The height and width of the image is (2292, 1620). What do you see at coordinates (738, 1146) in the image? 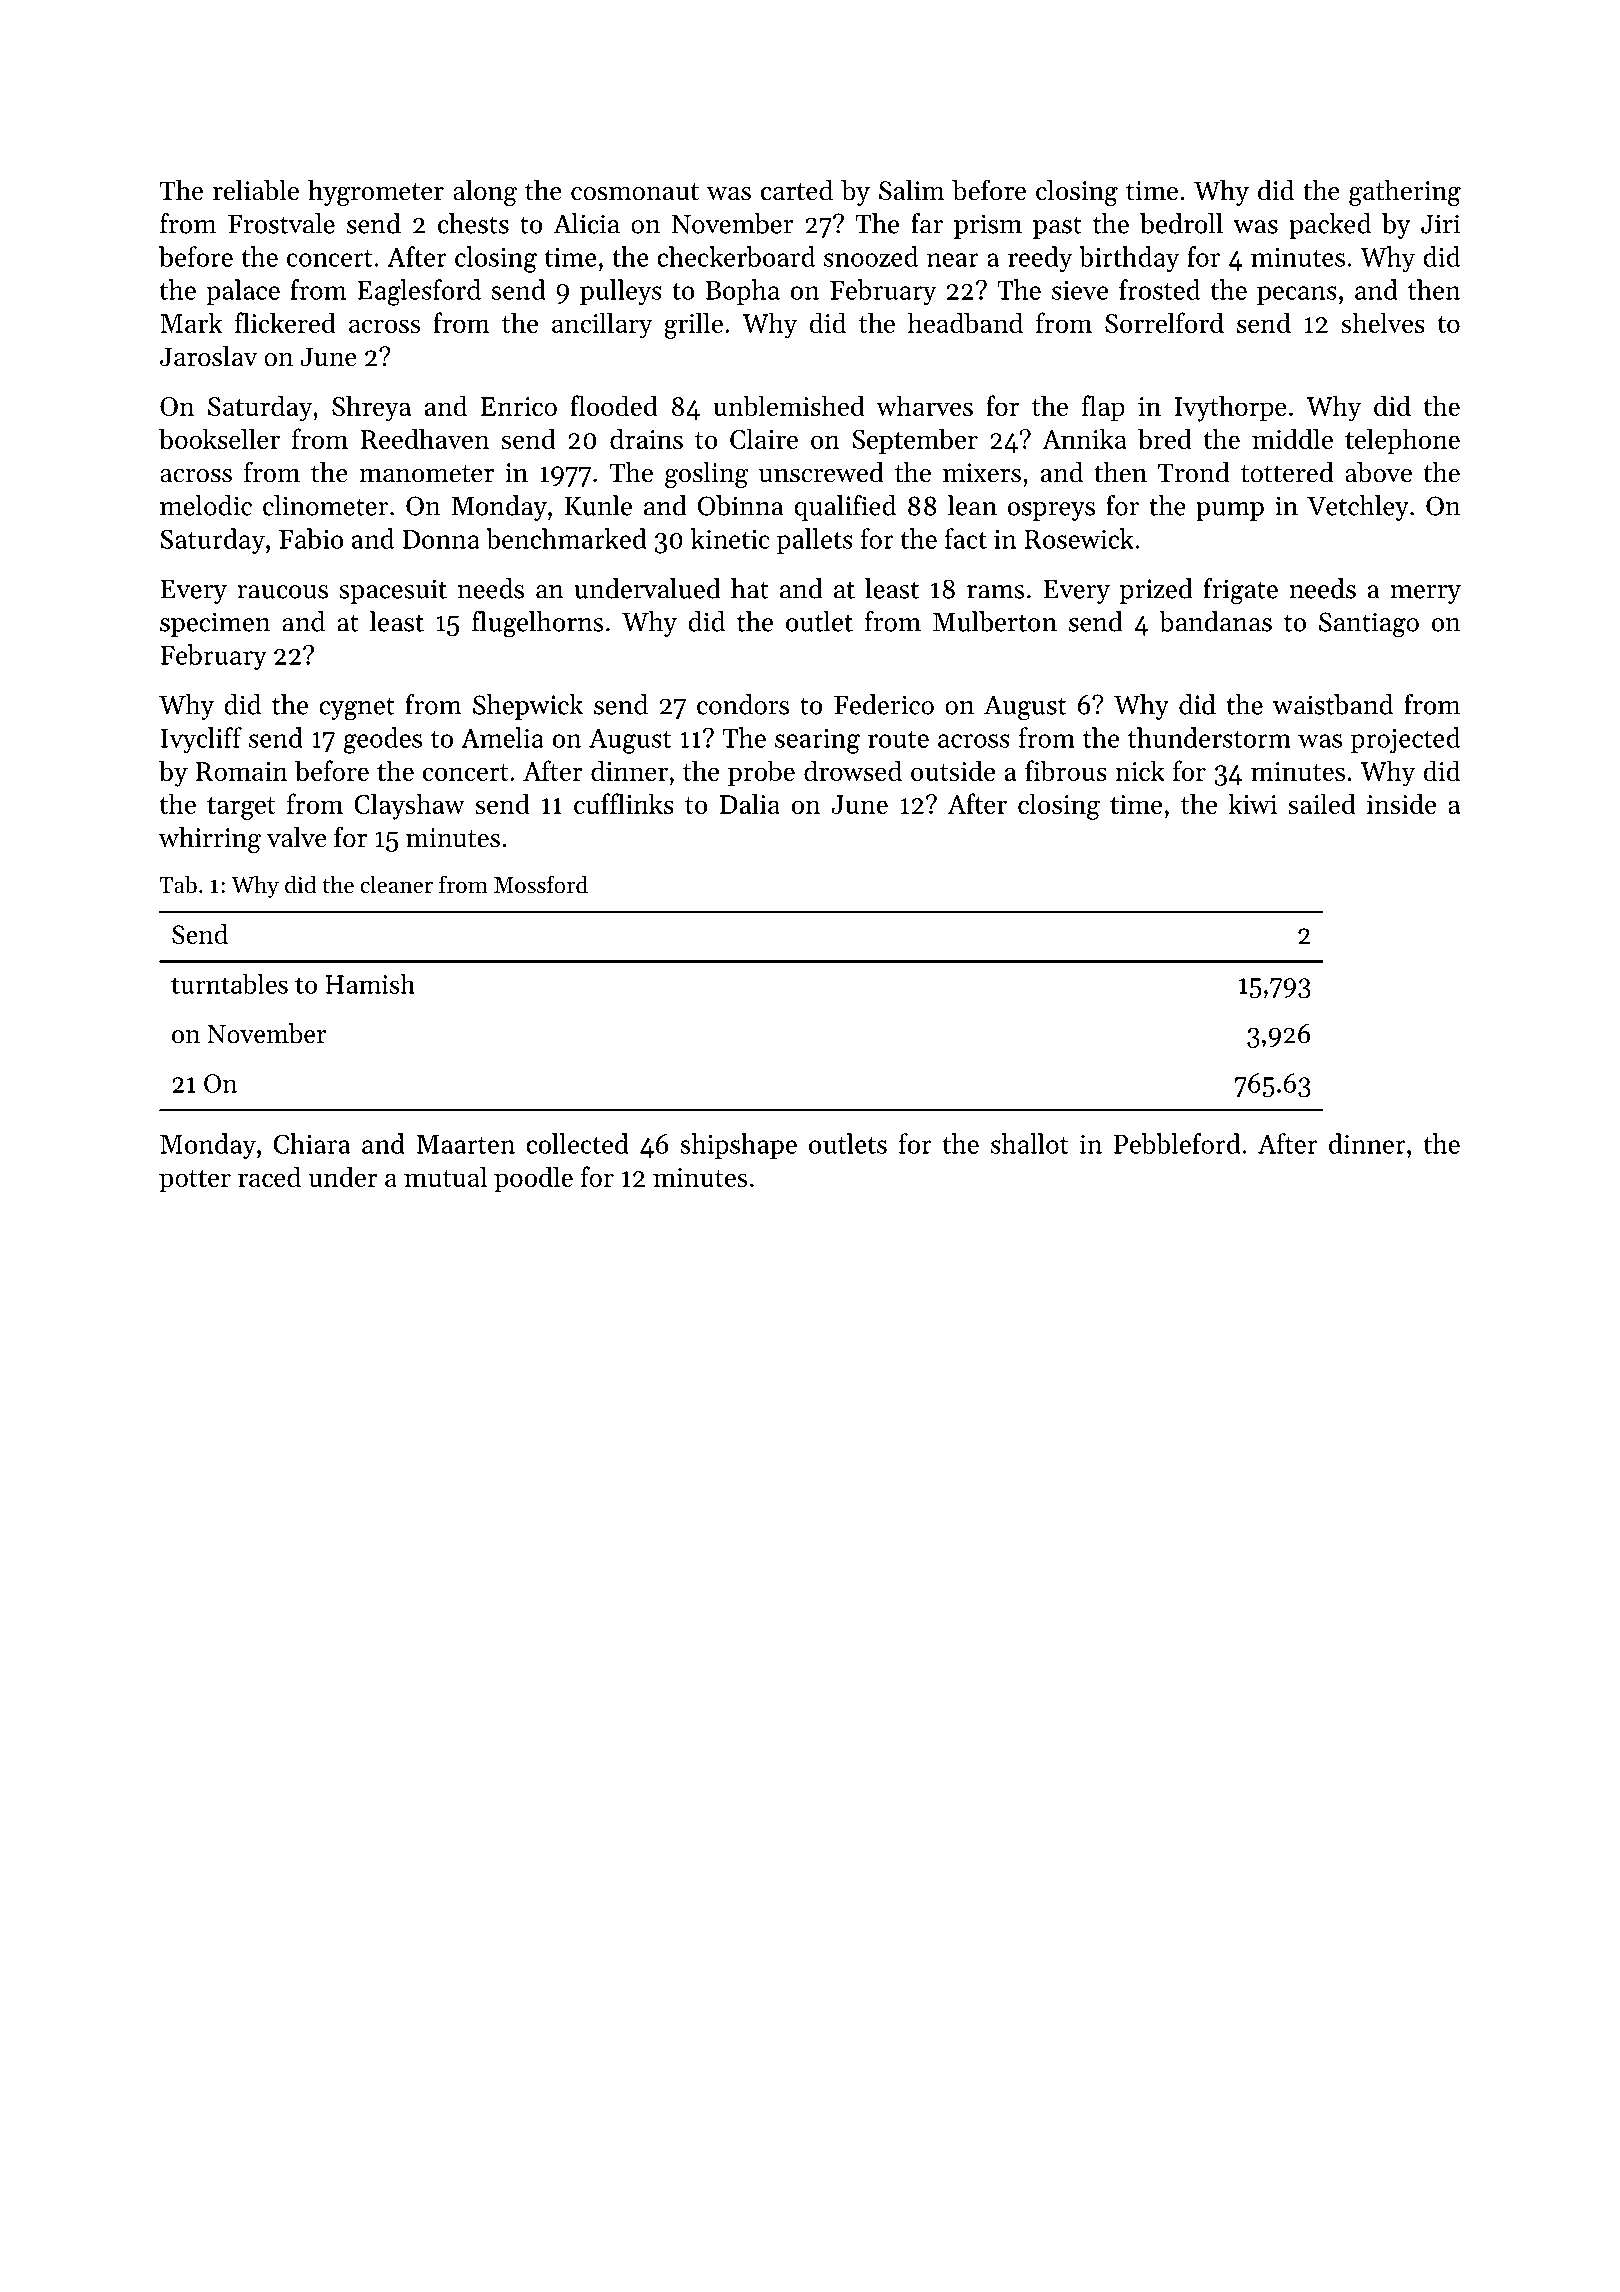
I see `shipshape` at bounding box center [738, 1146].
